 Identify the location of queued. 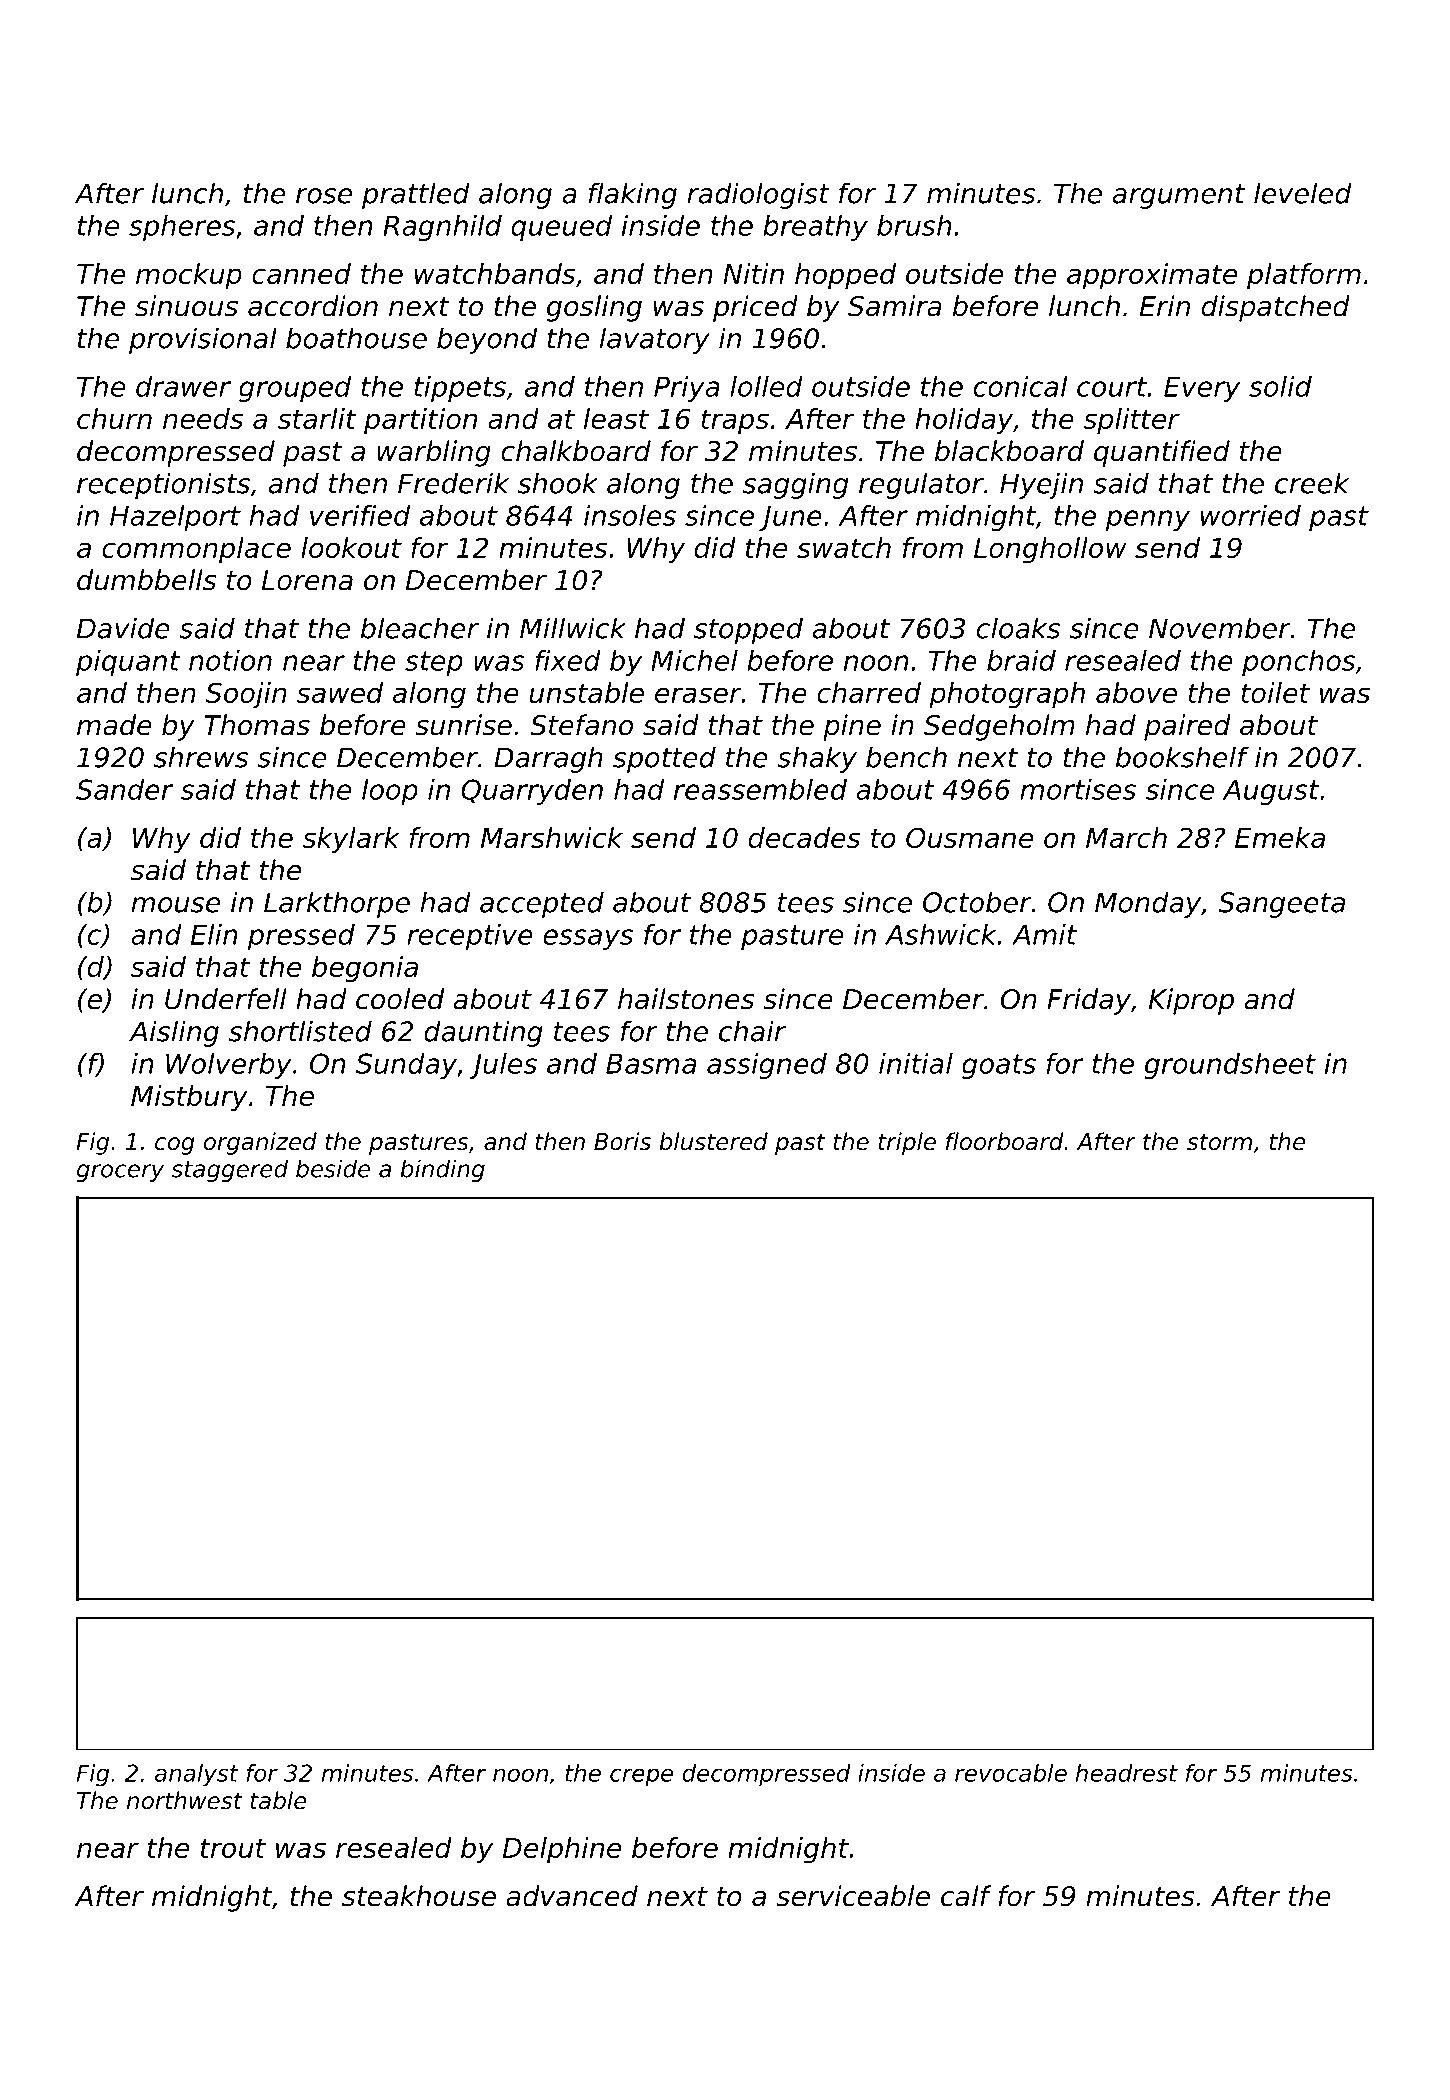
(561, 228).
